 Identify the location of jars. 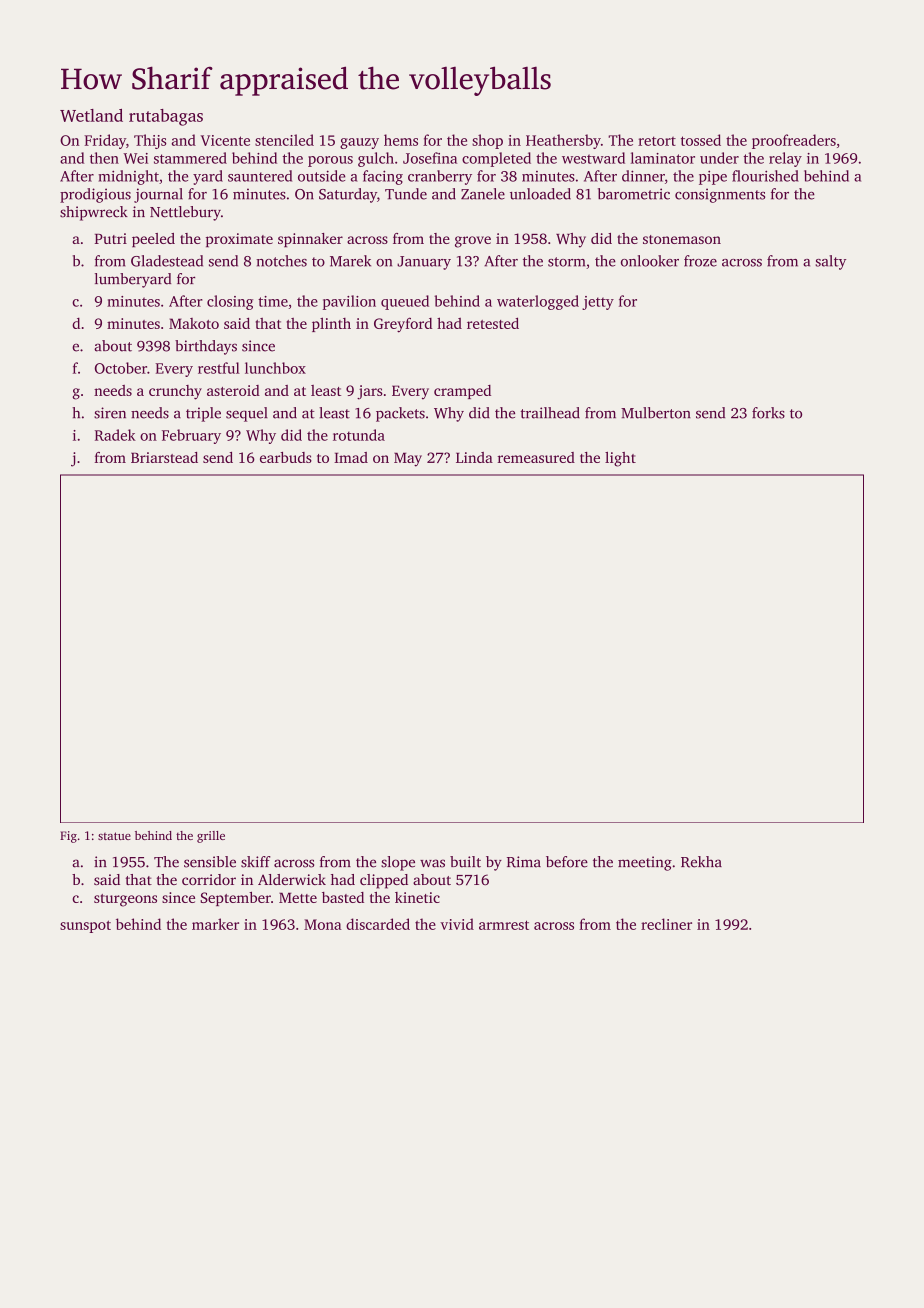
(370, 392).
